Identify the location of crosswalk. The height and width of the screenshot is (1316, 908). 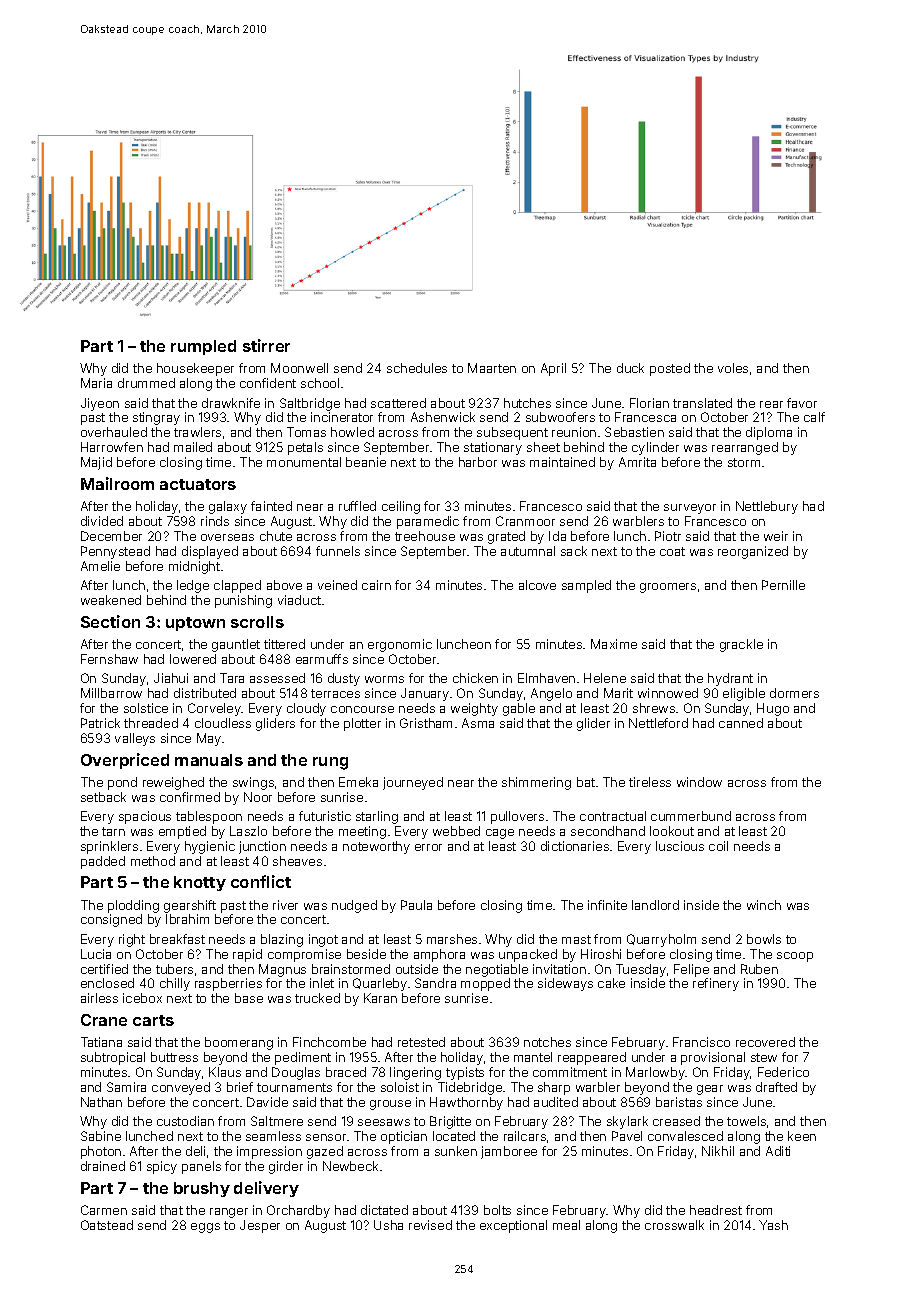
(674, 1225).
